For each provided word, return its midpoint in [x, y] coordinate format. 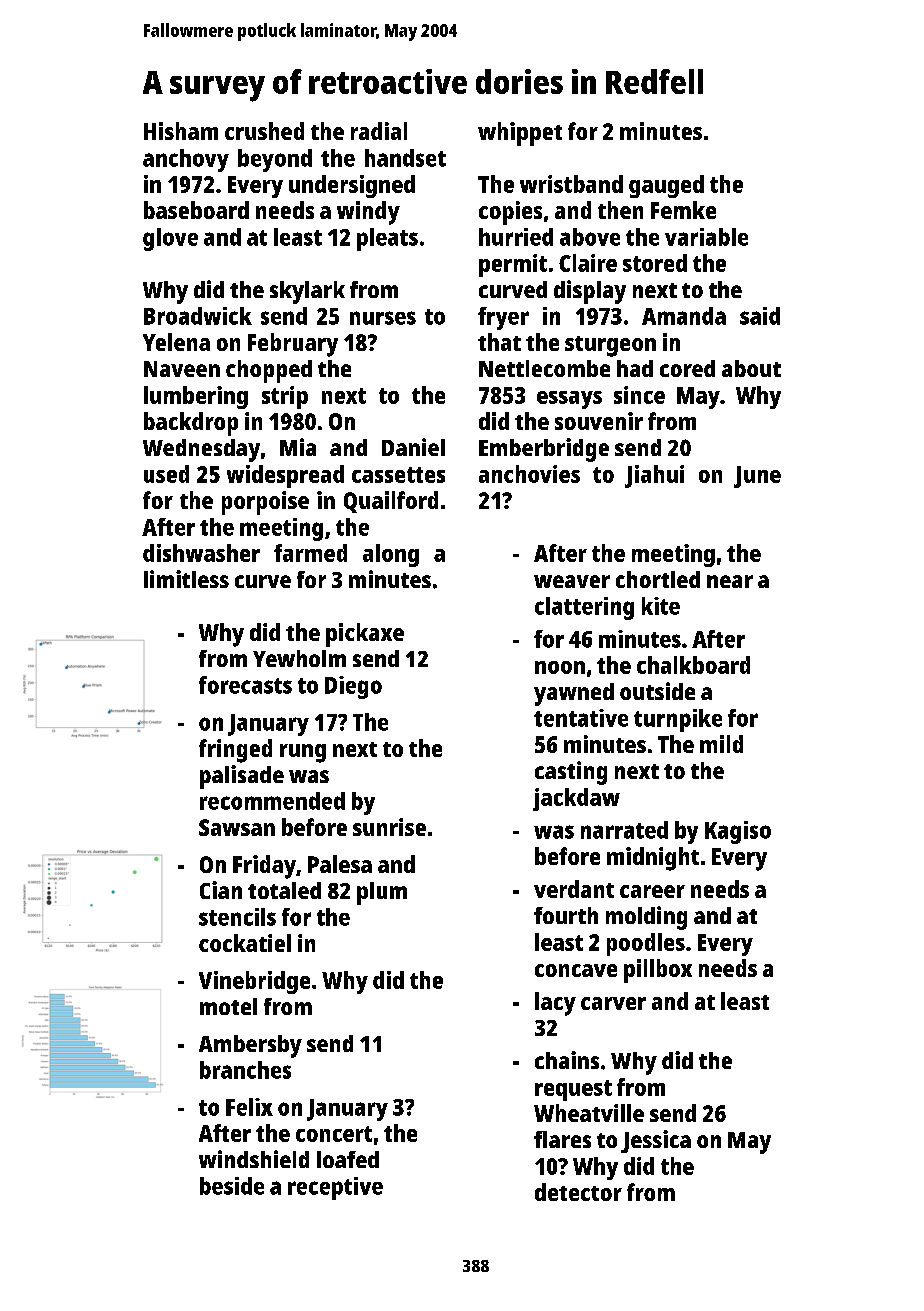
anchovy [186, 160]
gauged [666, 186]
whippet [520, 134]
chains [567, 1060]
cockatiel [245, 943]
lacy [555, 1004]
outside [657, 691]
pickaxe [365, 635]
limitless [186, 579]
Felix [249, 1107]
